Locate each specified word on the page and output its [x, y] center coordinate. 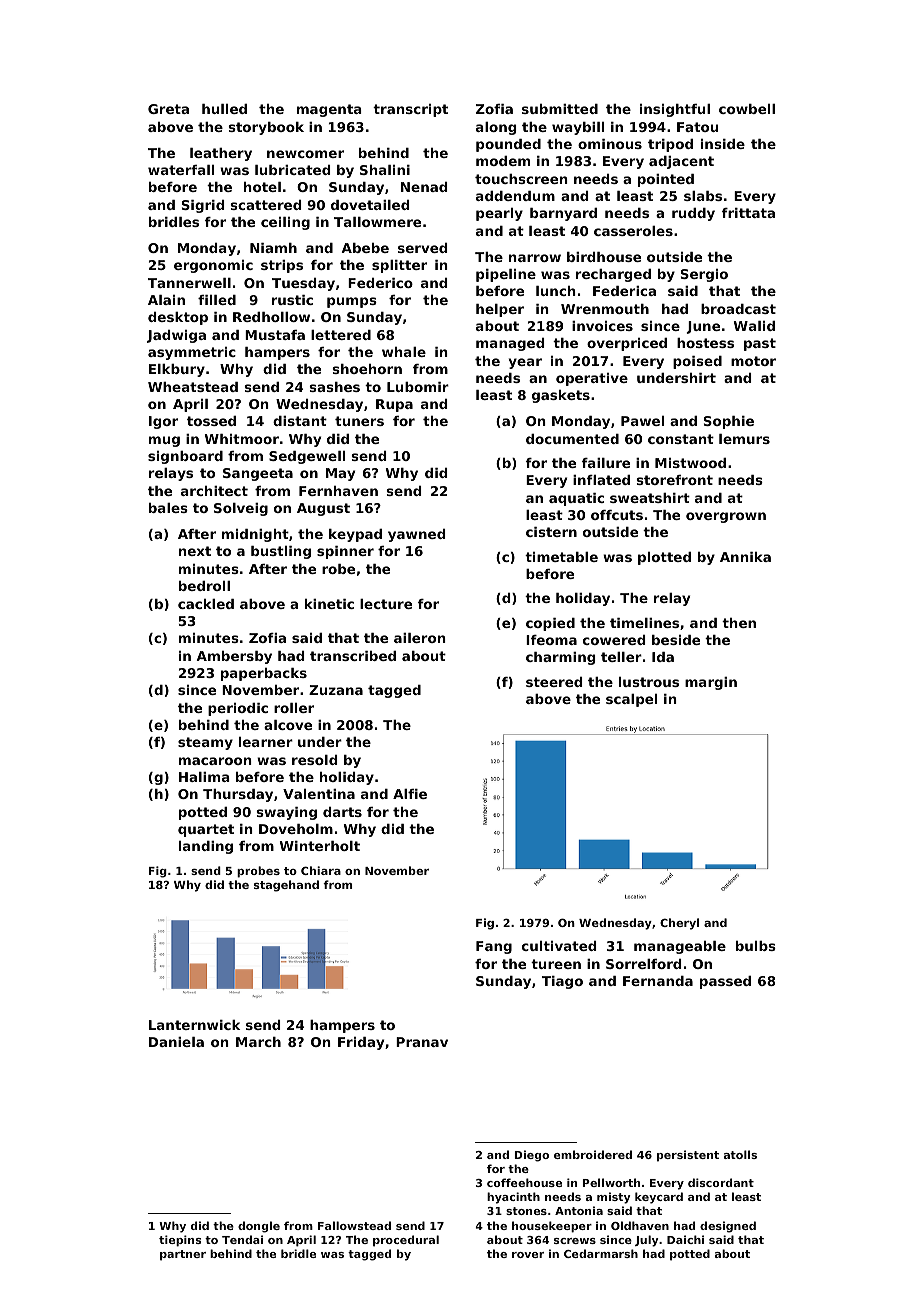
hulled [224, 109]
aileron [420, 638]
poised [697, 362]
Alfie [410, 794]
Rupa [394, 405]
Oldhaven [640, 1225]
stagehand [286, 886]
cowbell [747, 109]
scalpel [631, 700]
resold [314, 760]
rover [528, 1255]
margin [711, 683]
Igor [163, 422]
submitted [560, 109]
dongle [259, 1227]
